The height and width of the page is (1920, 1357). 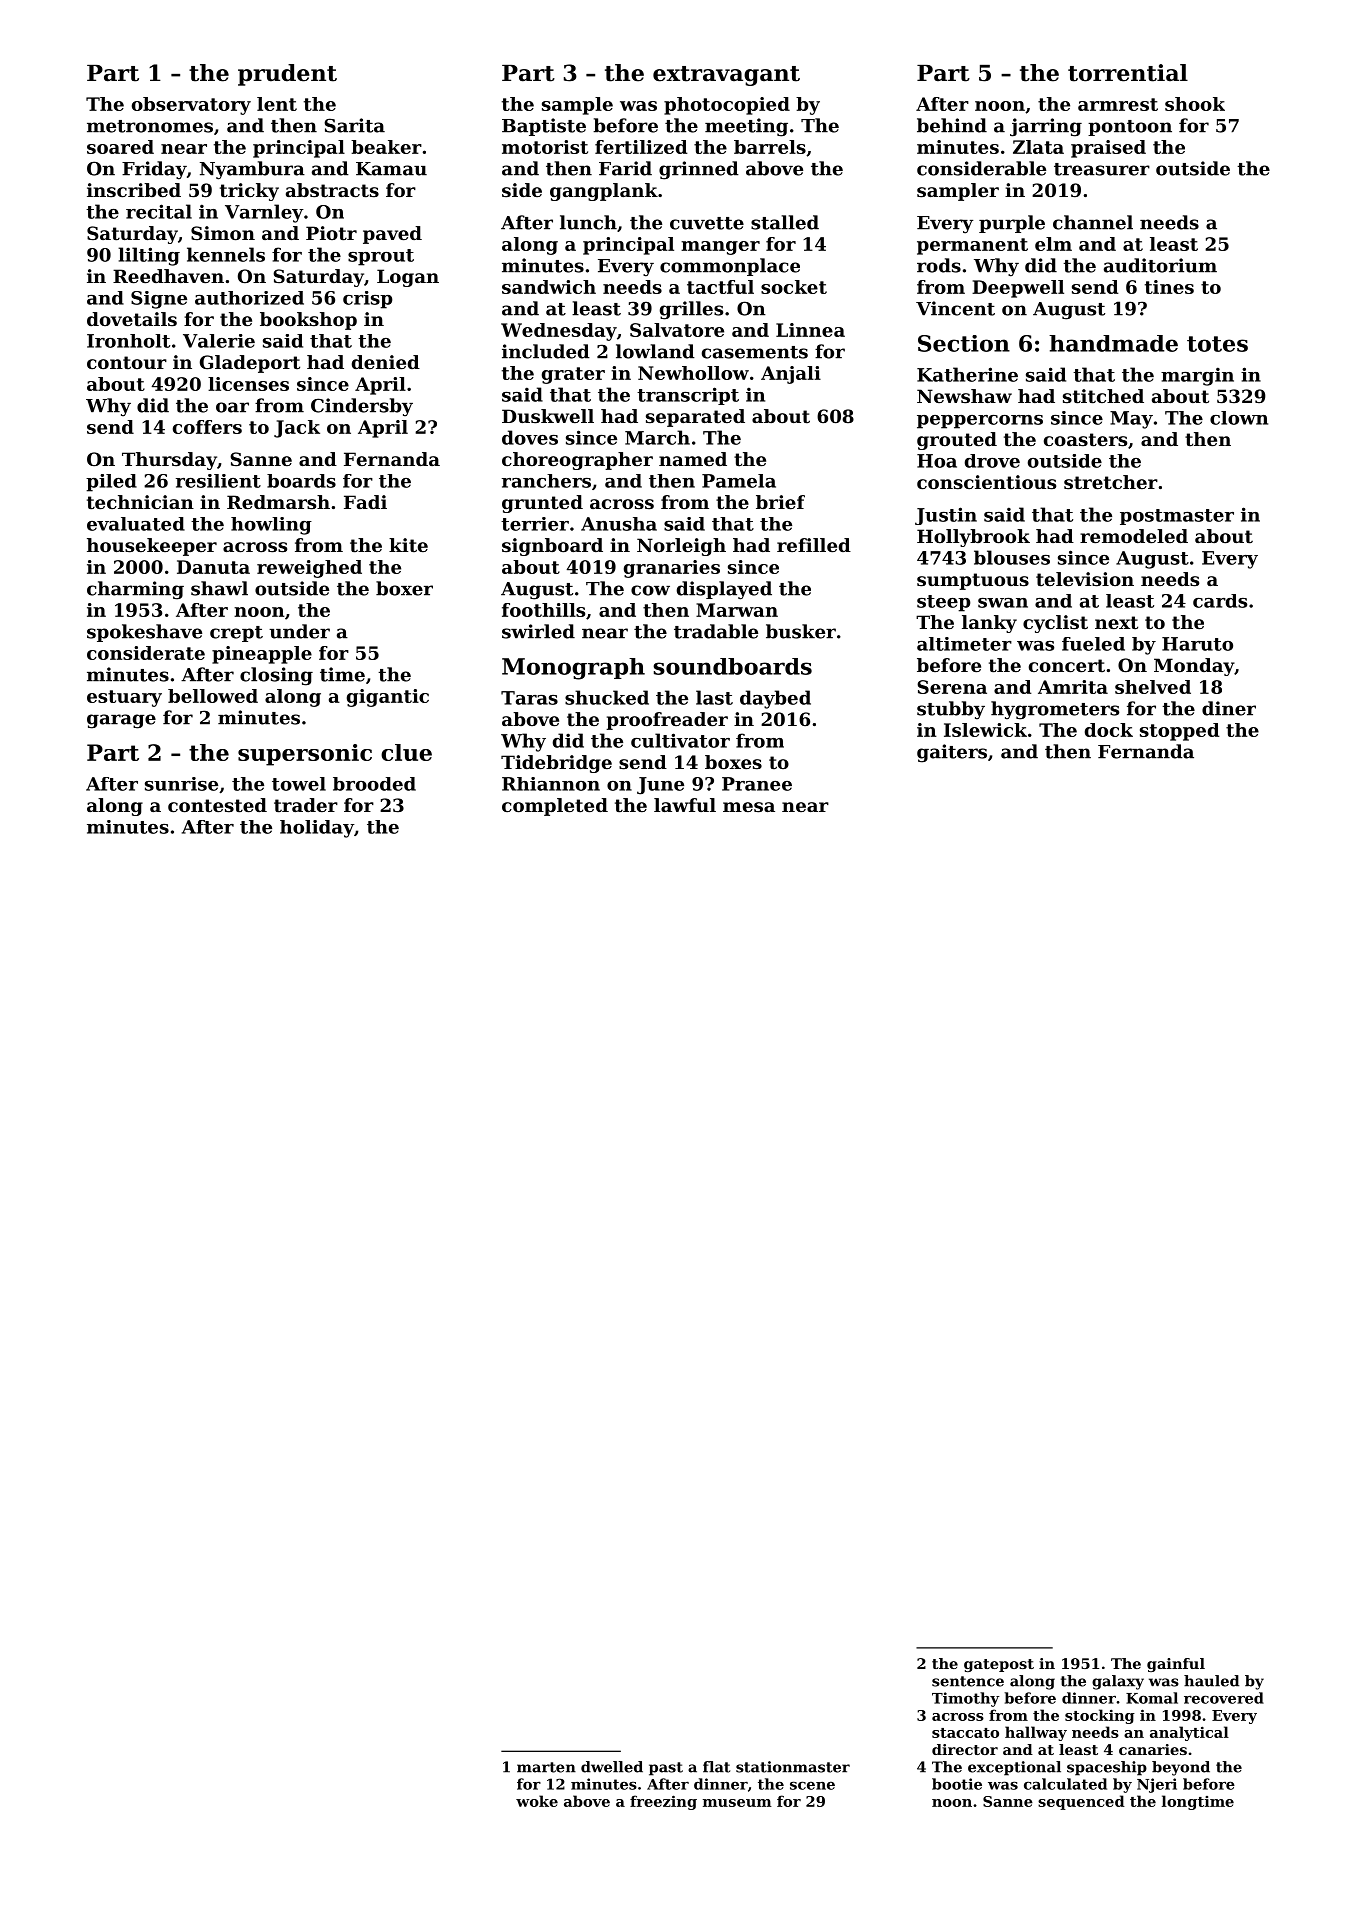 What do you see at coordinates (612, 1767) in the page?
I see `dwelled` at bounding box center [612, 1767].
